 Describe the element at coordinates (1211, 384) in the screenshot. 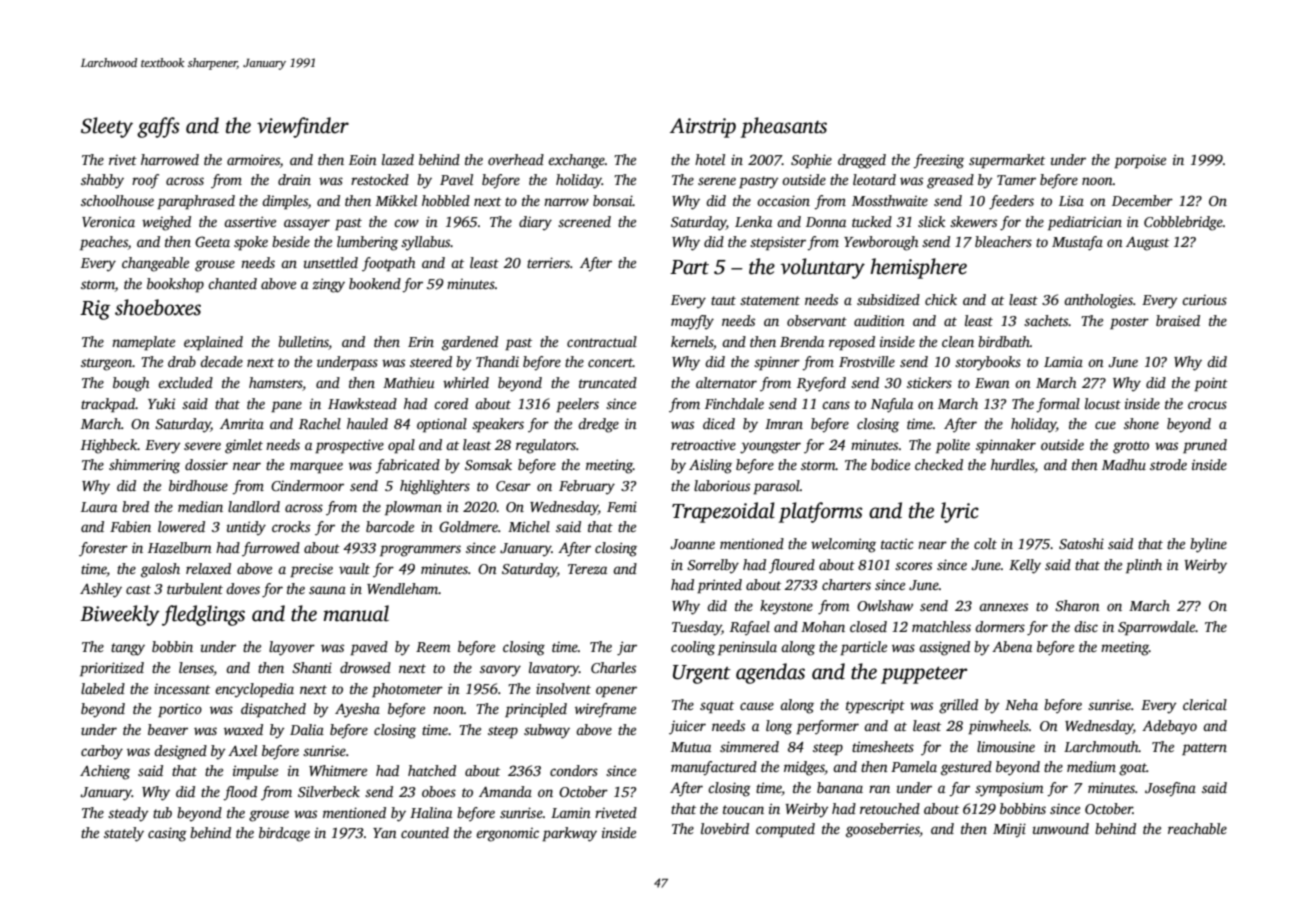

I see `point` at that location.
